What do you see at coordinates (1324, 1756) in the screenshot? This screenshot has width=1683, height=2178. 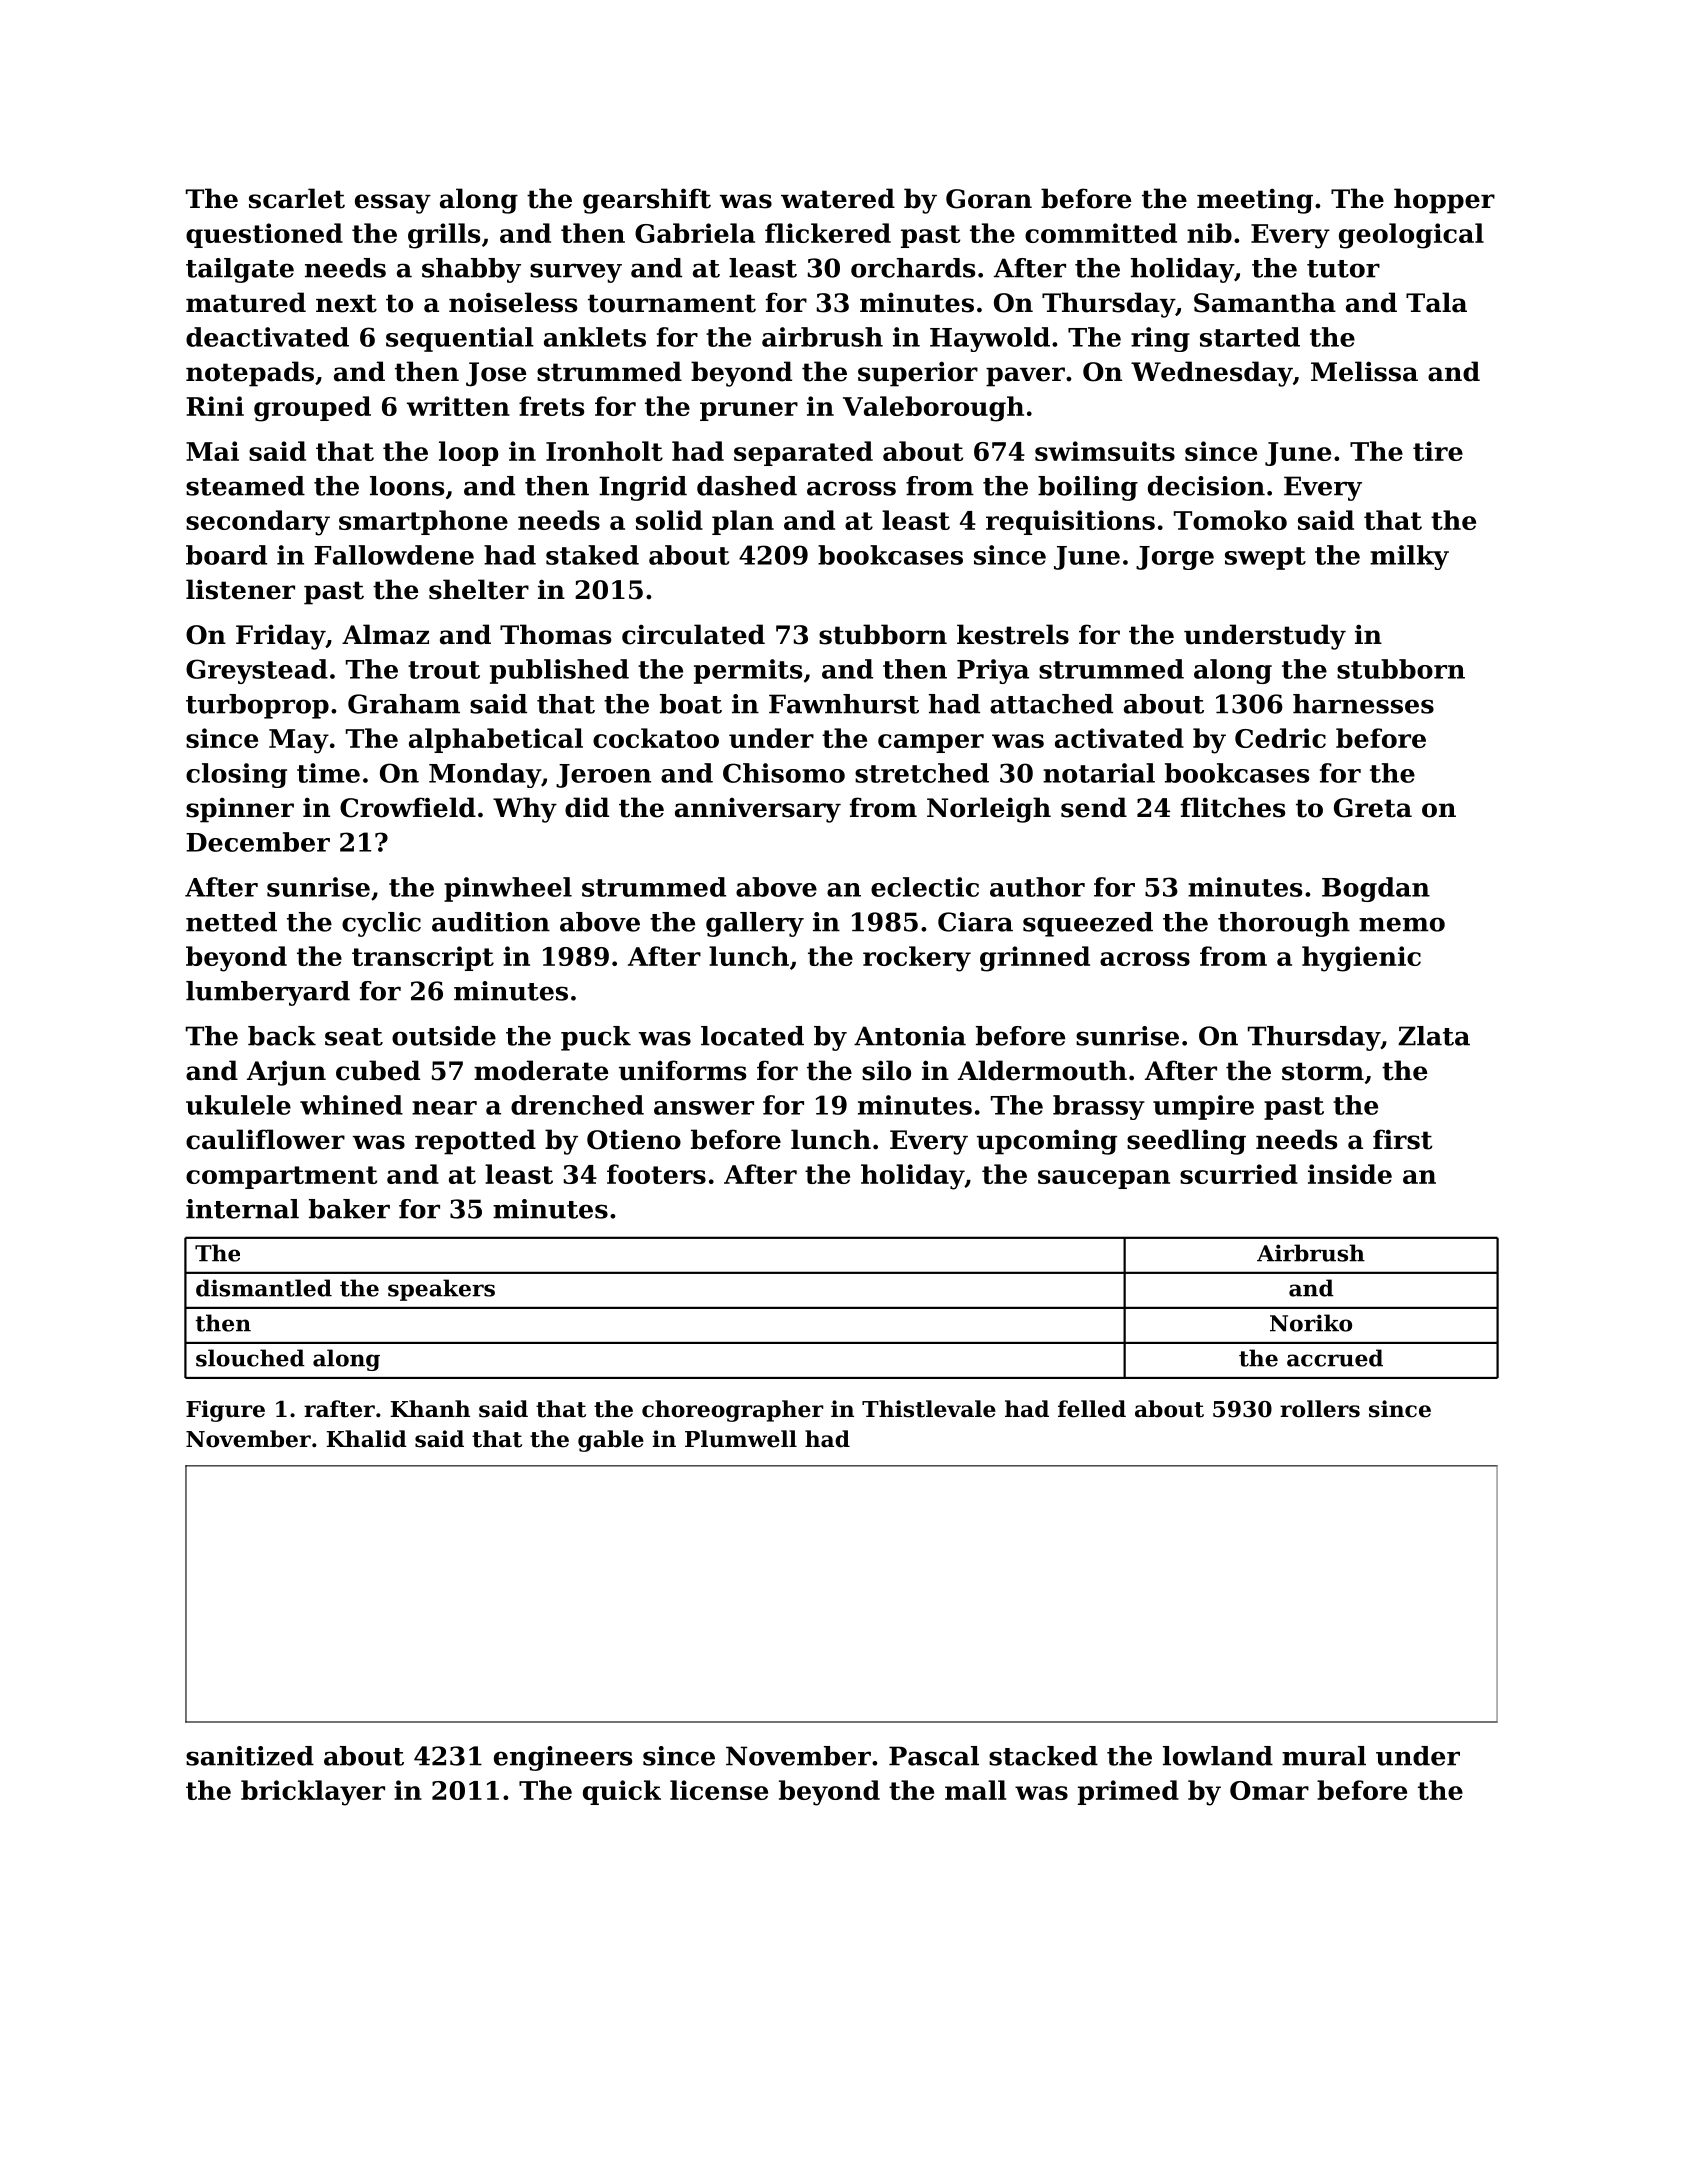 I see `mural` at bounding box center [1324, 1756].
